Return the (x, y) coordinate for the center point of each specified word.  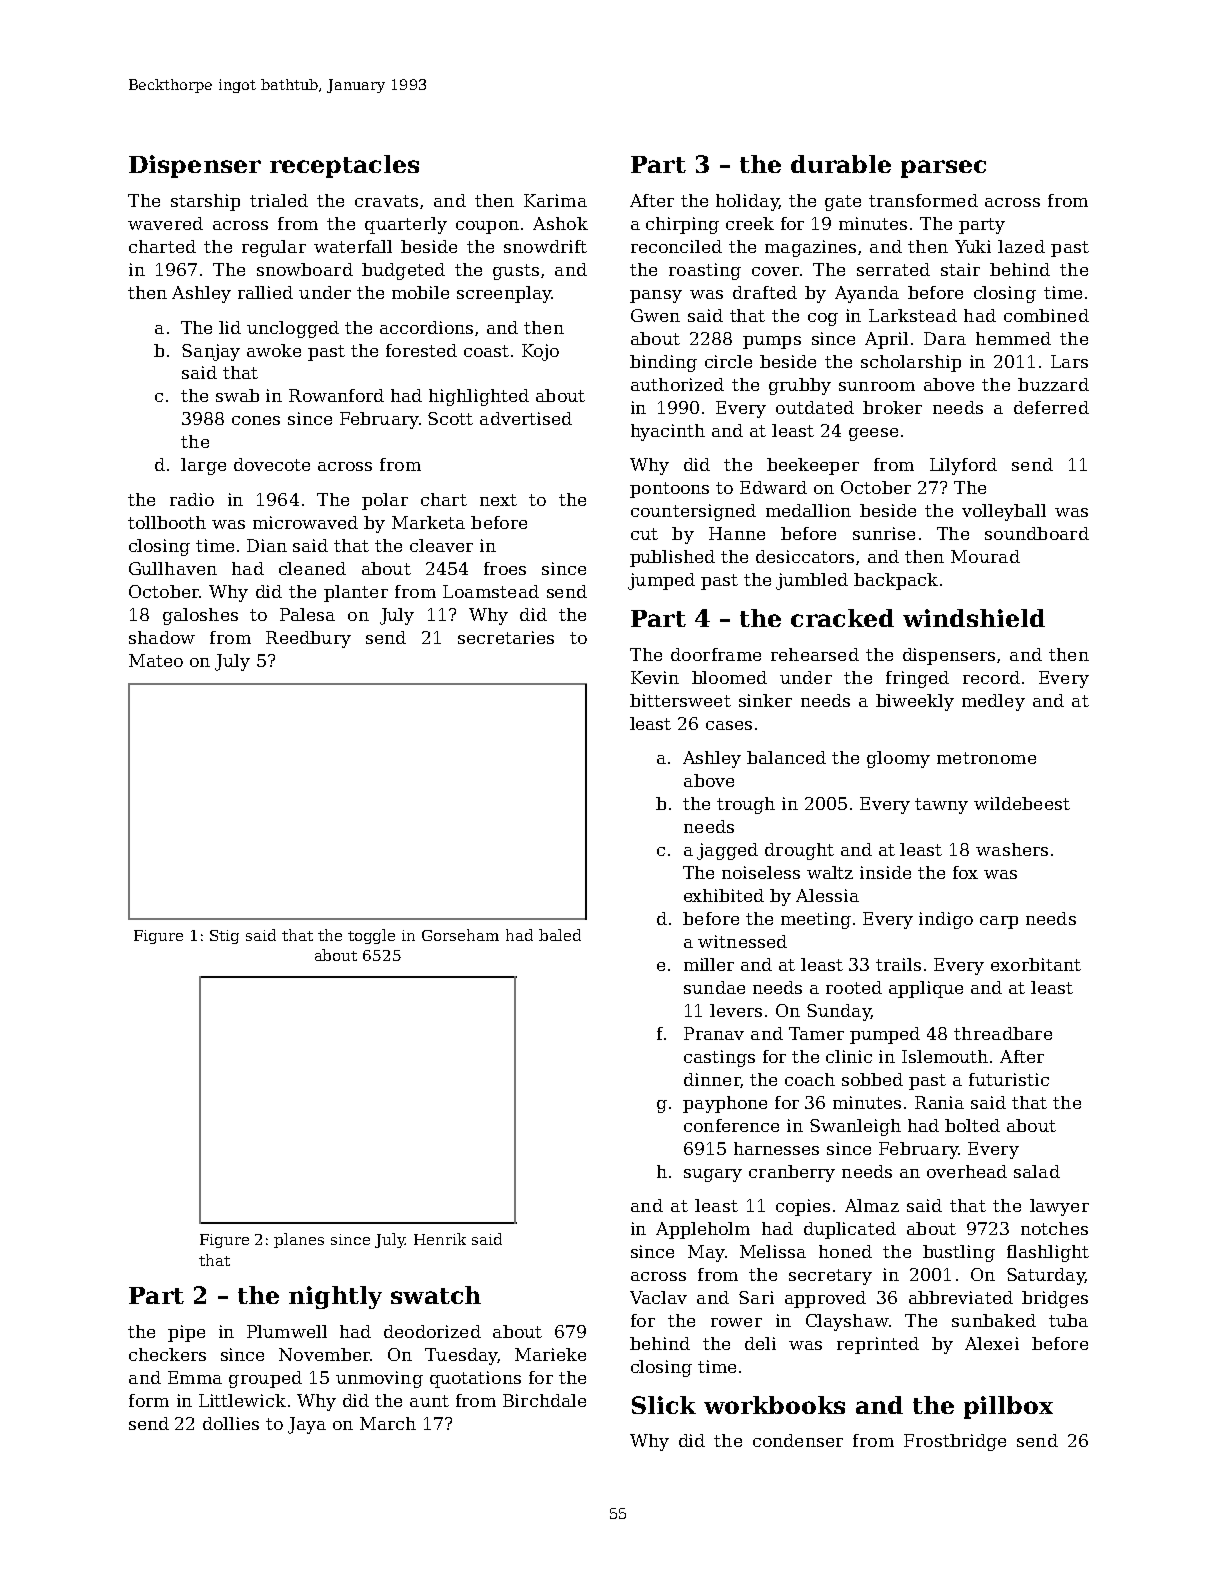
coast (486, 351)
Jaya (307, 1425)
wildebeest (1022, 803)
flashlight (1048, 1253)
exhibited (724, 895)
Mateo (156, 660)
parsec (943, 169)
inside (885, 872)
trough (746, 805)
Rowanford (336, 395)
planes (299, 1240)
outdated (815, 407)
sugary (713, 1175)
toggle (371, 936)
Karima (555, 200)
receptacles (344, 166)
